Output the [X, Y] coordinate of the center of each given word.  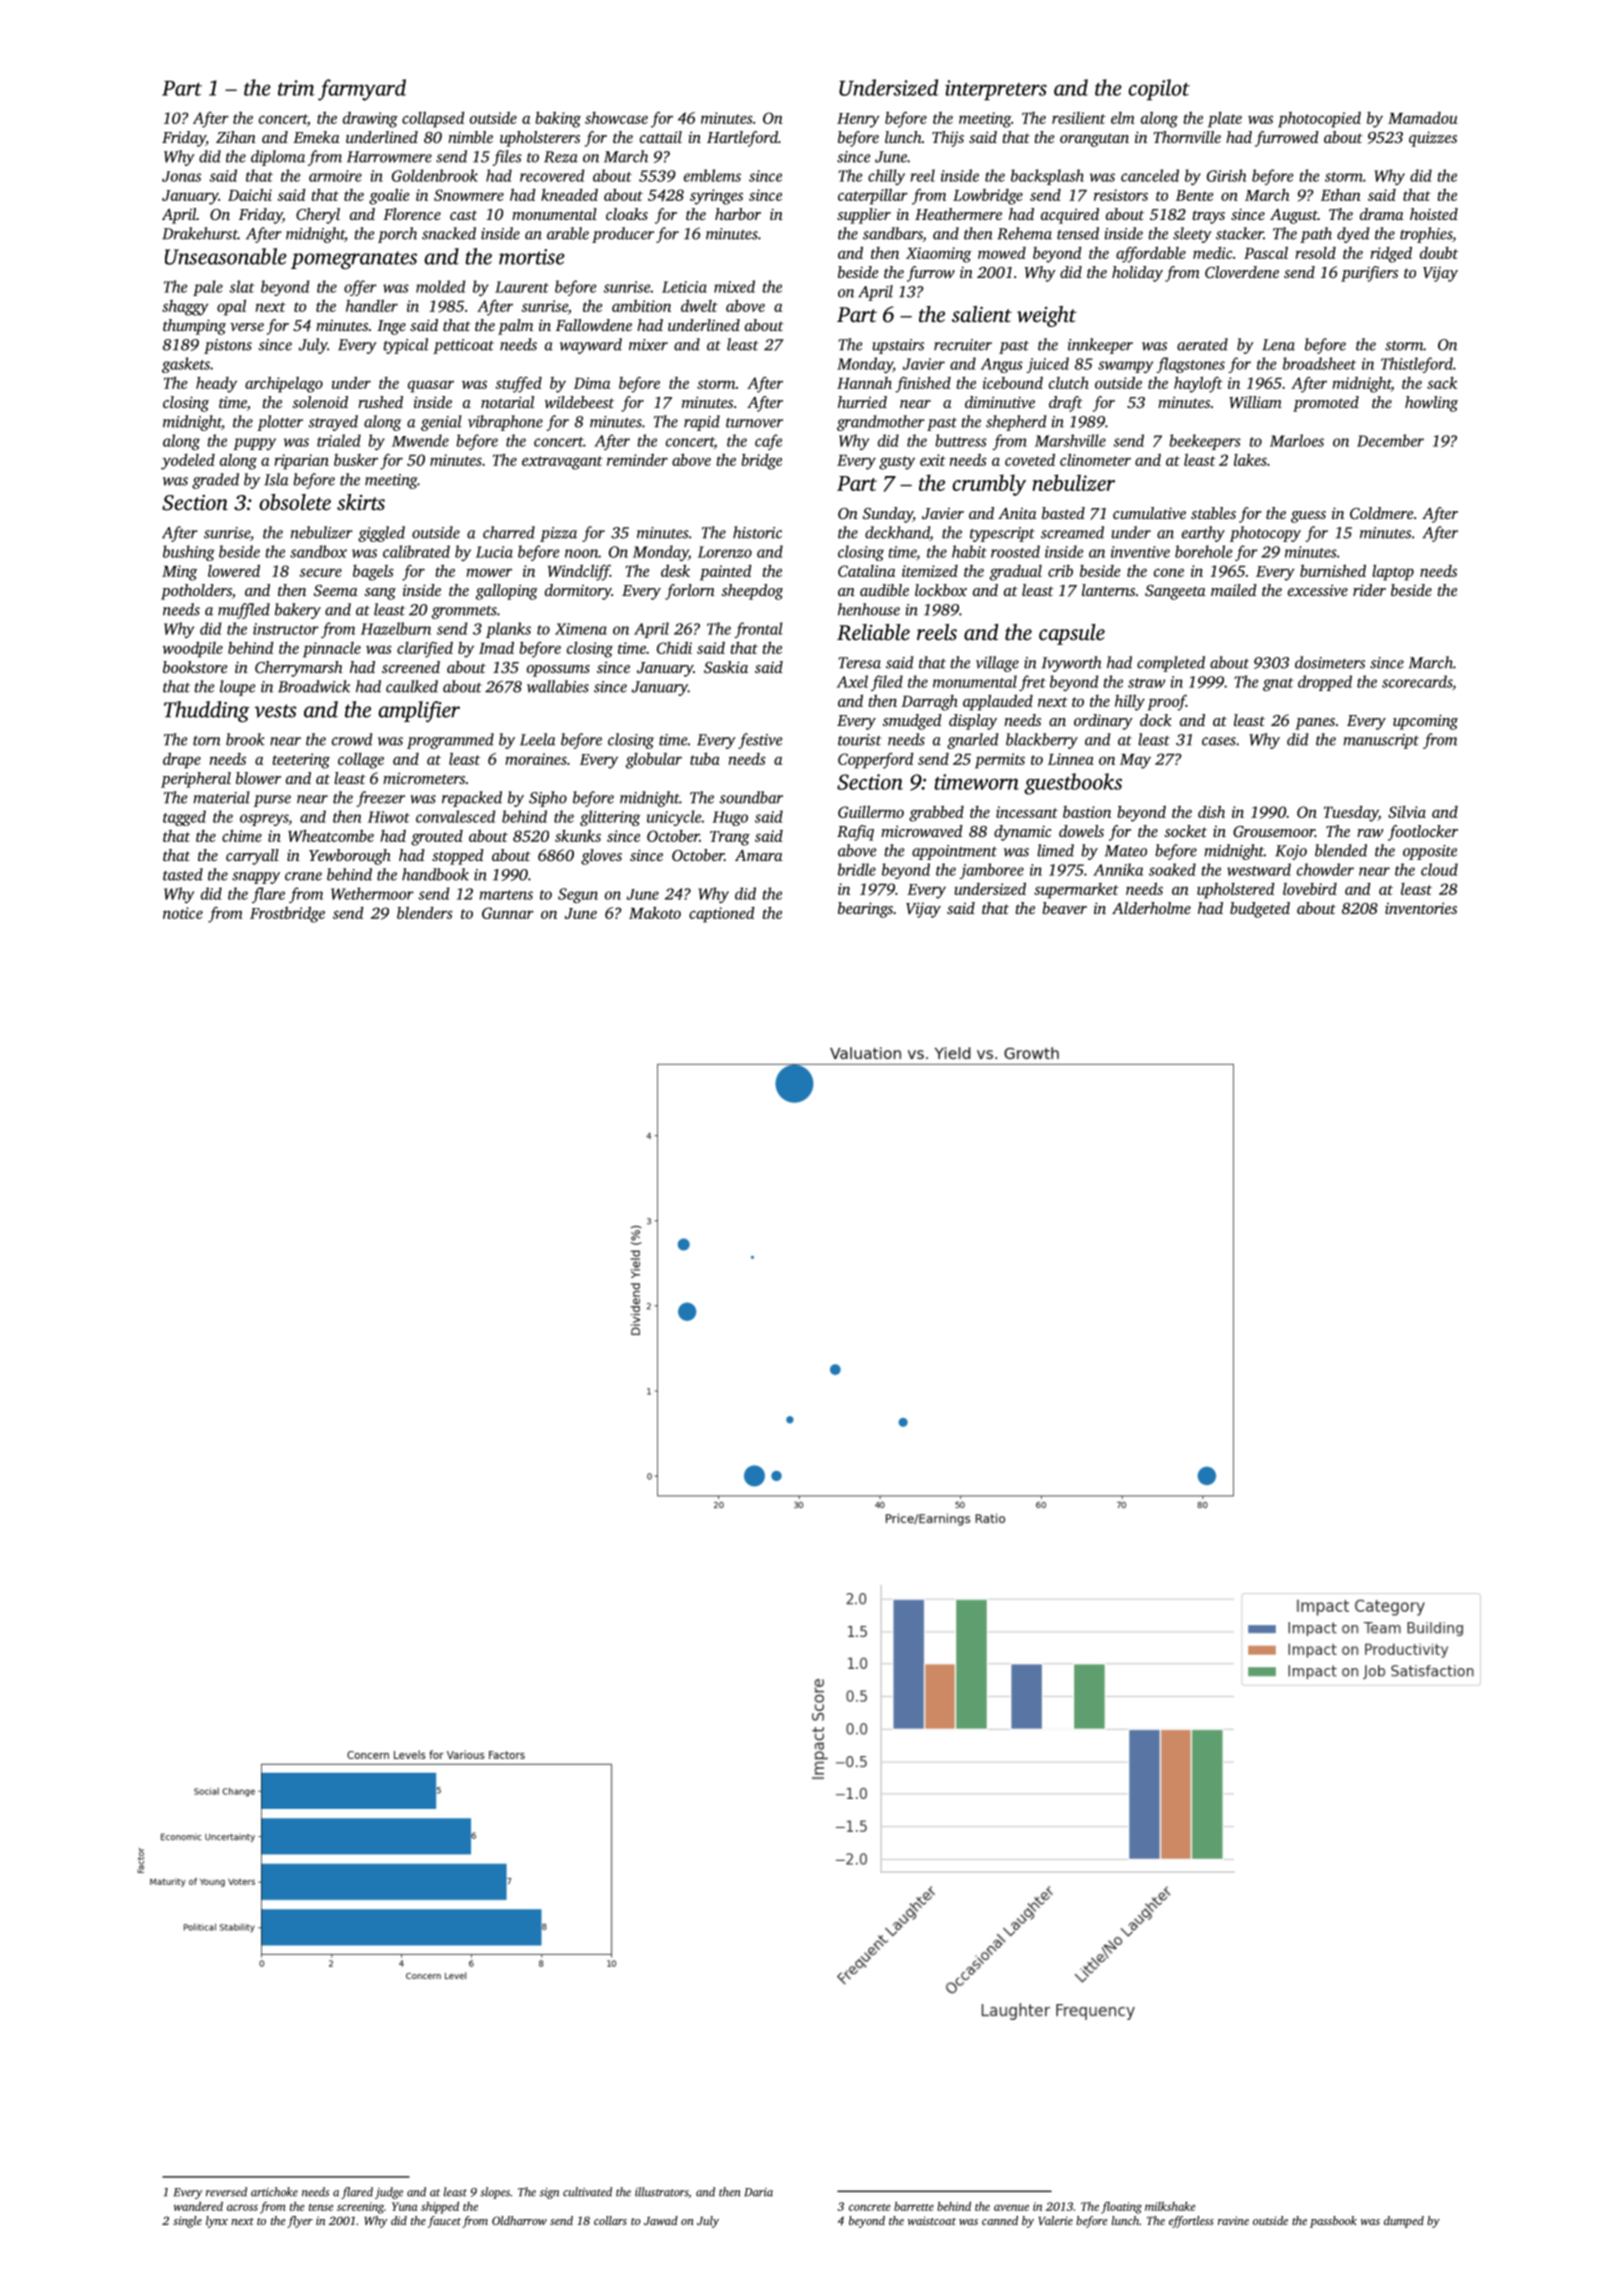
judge [389, 2193]
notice [183, 913]
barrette [914, 2206]
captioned [722, 915]
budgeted [1260, 910]
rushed [380, 402]
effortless [1191, 2222]
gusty [897, 463]
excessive [1318, 590]
